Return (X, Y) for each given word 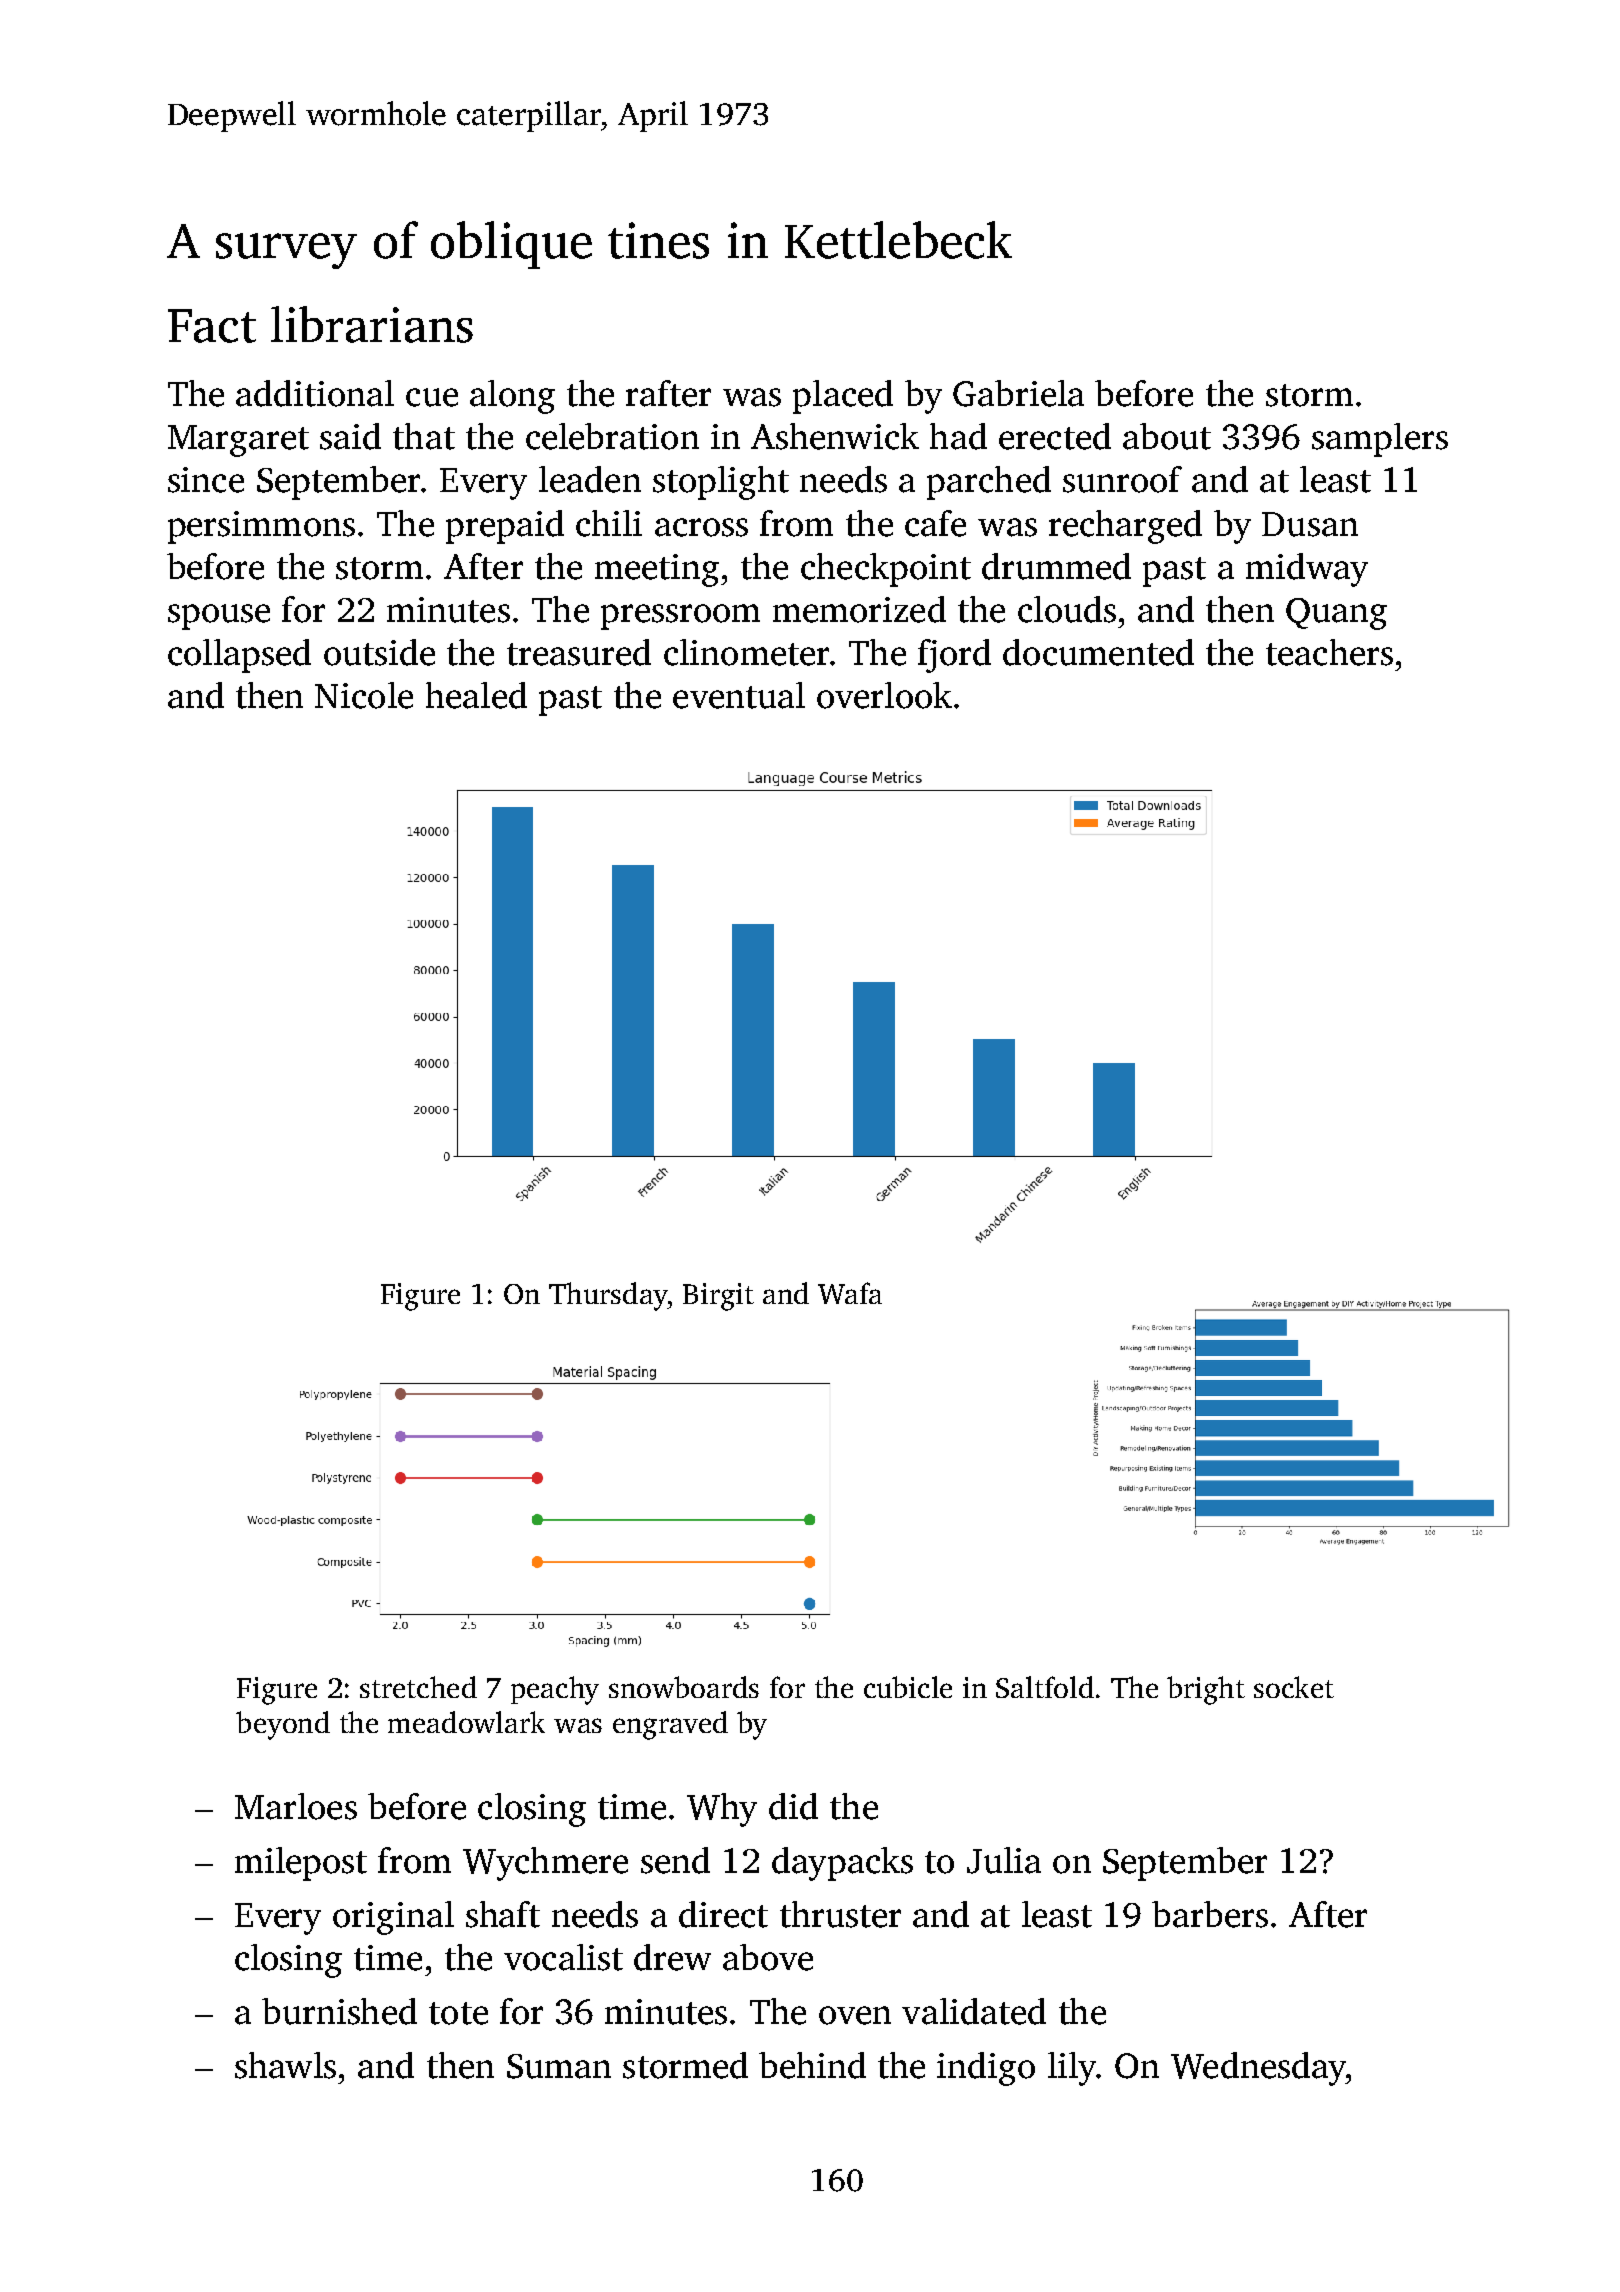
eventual (739, 695)
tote (458, 2013)
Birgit (718, 1297)
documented (1098, 652)
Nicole (364, 695)
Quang (1336, 614)
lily (1072, 2069)
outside (379, 652)
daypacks (842, 1864)
